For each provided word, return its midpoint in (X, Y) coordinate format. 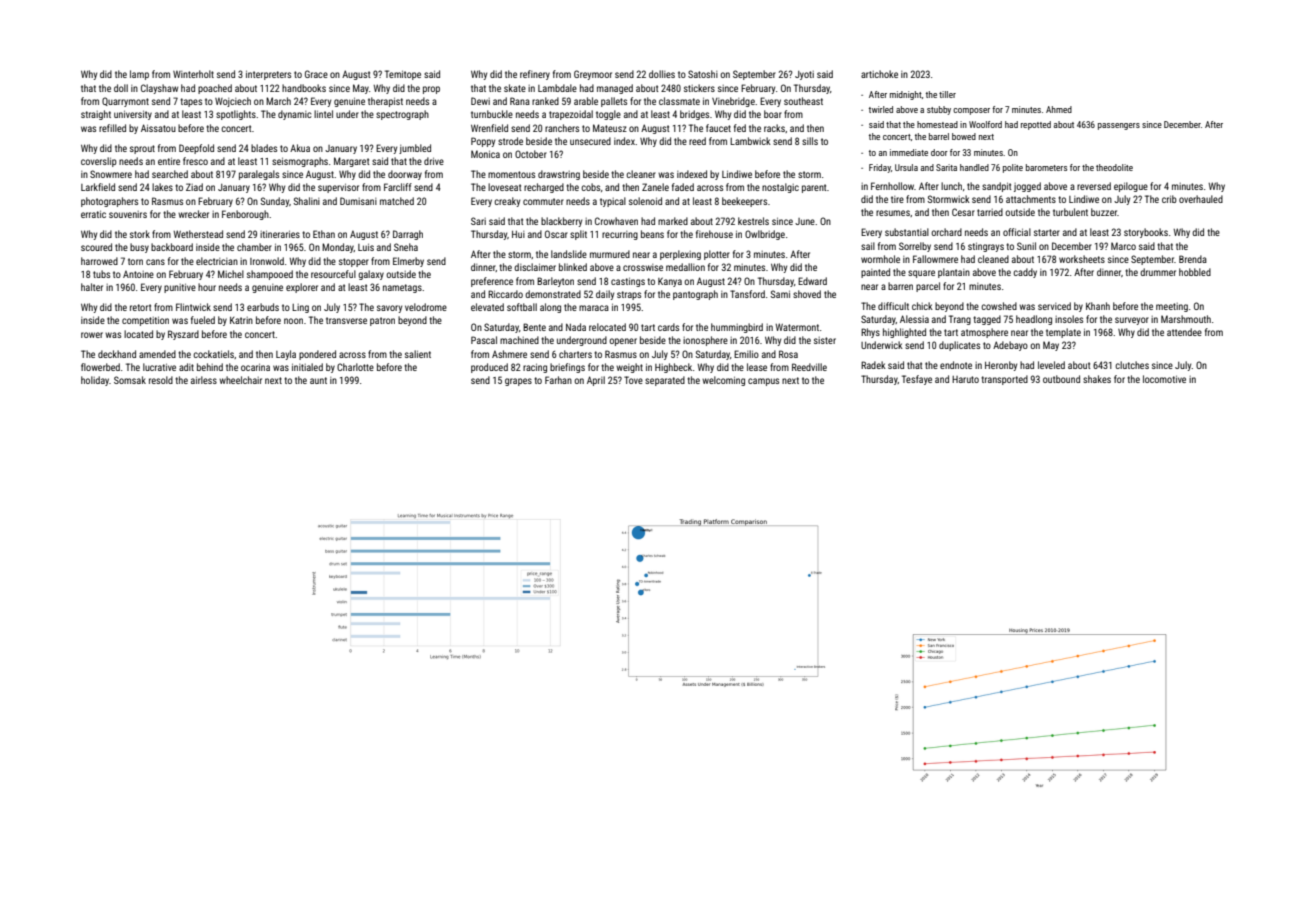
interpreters (268, 75)
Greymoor (593, 75)
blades (264, 148)
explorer (302, 288)
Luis (366, 247)
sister (825, 340)
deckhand (117, 354)
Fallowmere (935, 259)
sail (868, 246)
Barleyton (555, 282)
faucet (718, 128)
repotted (1036, 125)
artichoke (879, 74)
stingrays (986, 247)
